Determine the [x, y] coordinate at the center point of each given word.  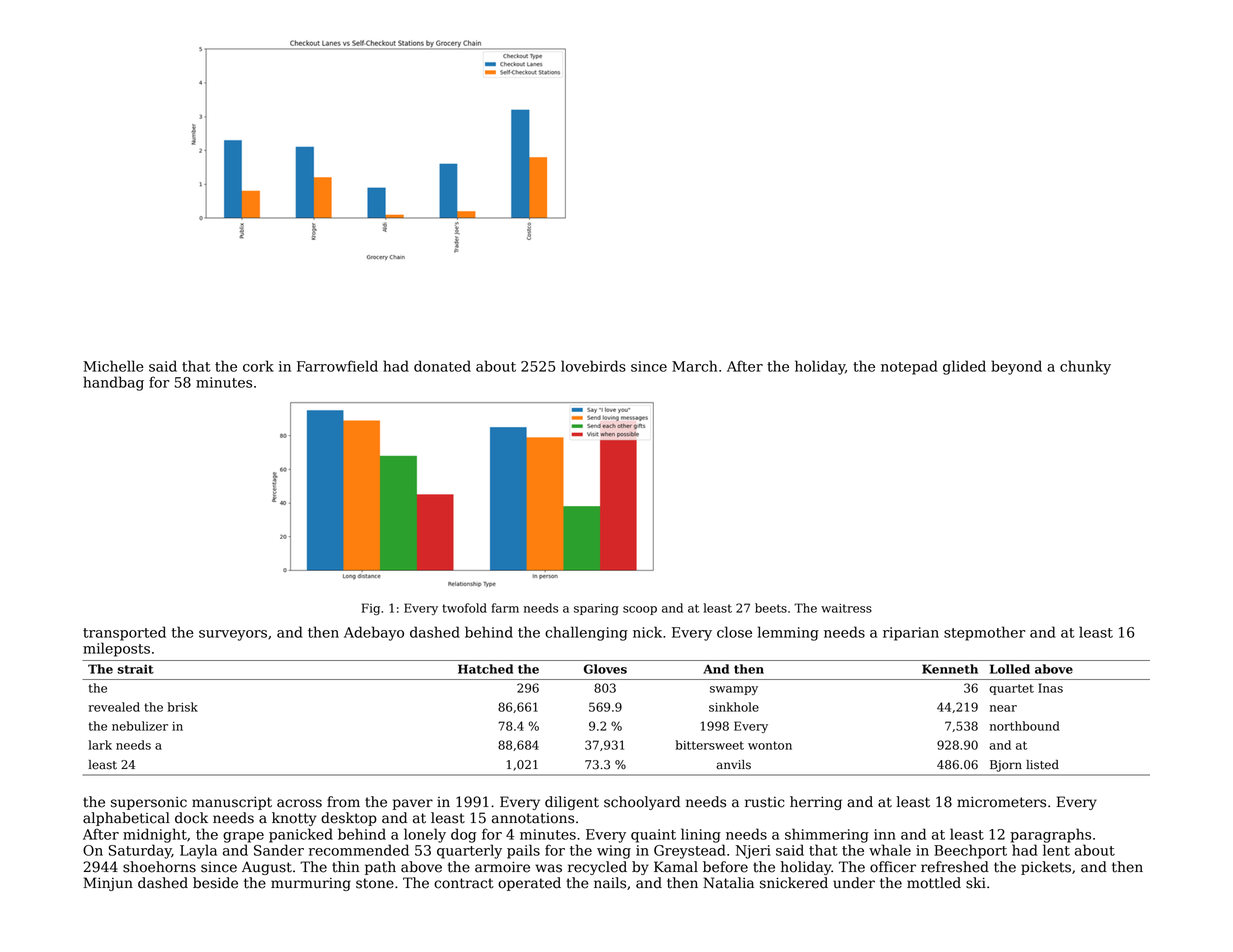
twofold [464, 608]
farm [505, 608]
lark [100, 745]
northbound [1025, 726]
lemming [788, 633]
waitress [846, 608]
